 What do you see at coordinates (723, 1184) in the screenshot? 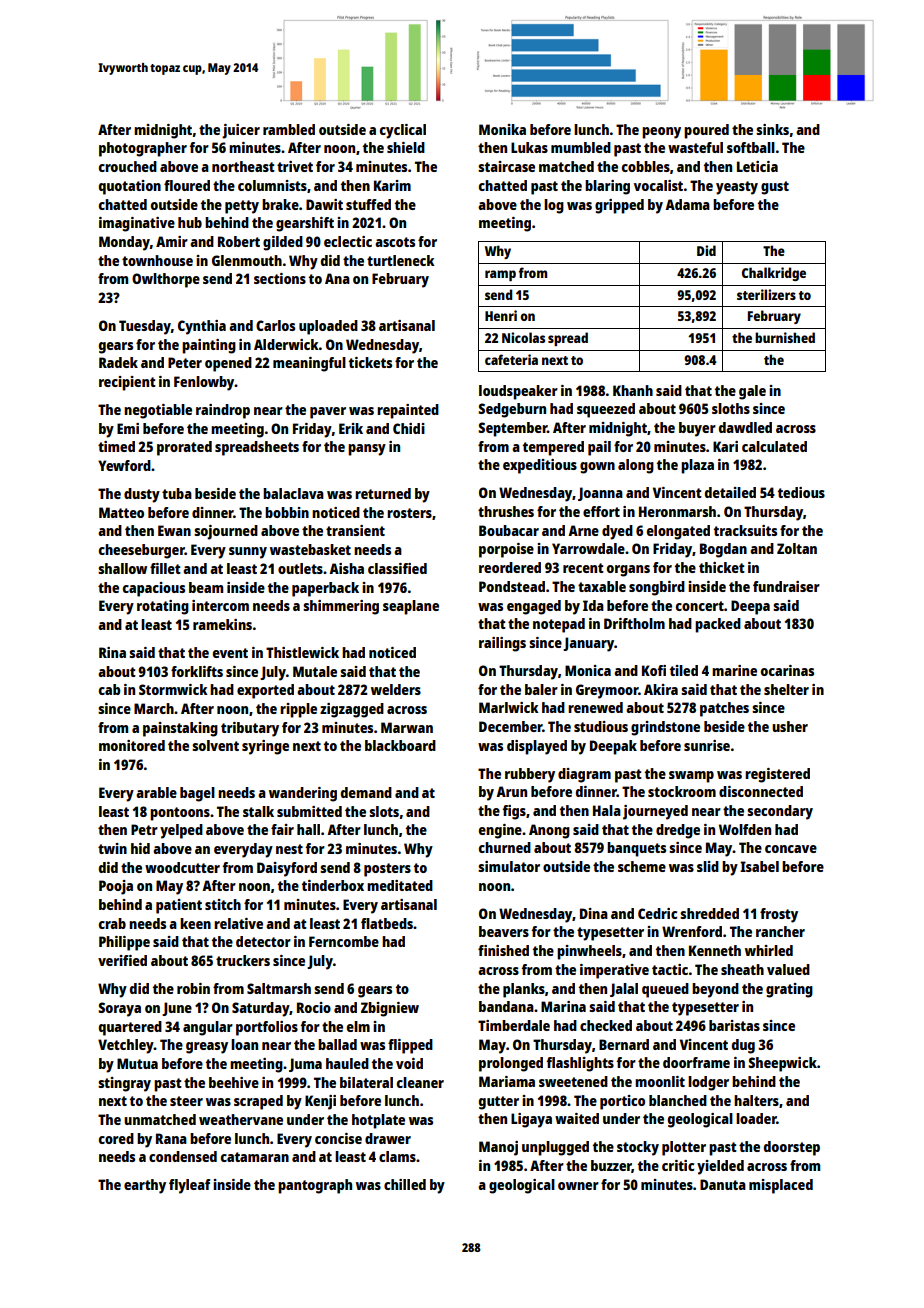
I see `Danuta` at bounding box center [723, 1184].
